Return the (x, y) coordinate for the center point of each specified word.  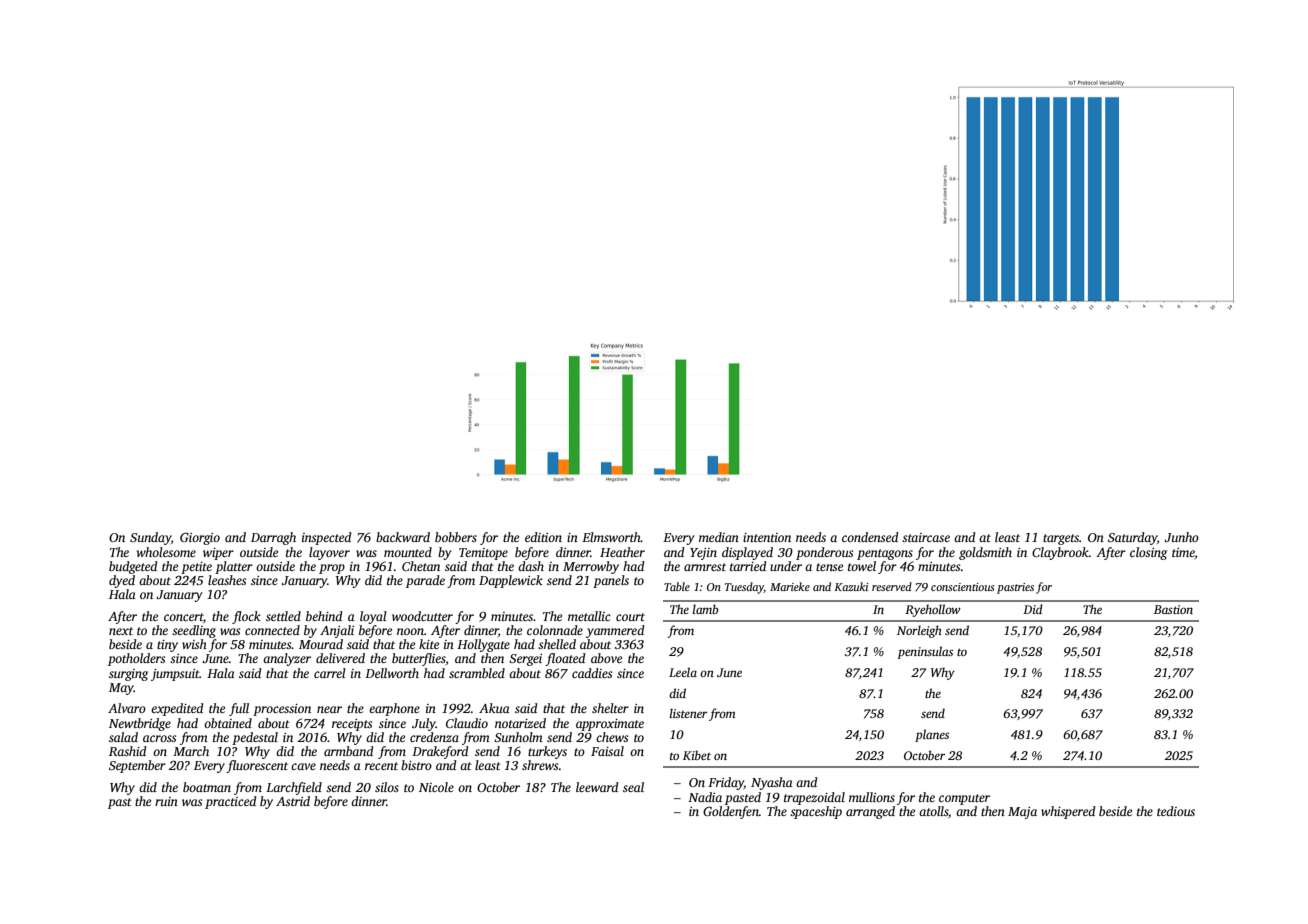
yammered (615, 631)
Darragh (273, 538)
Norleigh (919, 631)
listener (688, 713)
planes (932, 735)
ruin (166, 801)
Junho (1181, 537)
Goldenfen (731, 812)
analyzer (287, 659)
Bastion (1173, 609)
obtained (228, 723)
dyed (122, 581)
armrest (705, 567)
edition (543, 537)
